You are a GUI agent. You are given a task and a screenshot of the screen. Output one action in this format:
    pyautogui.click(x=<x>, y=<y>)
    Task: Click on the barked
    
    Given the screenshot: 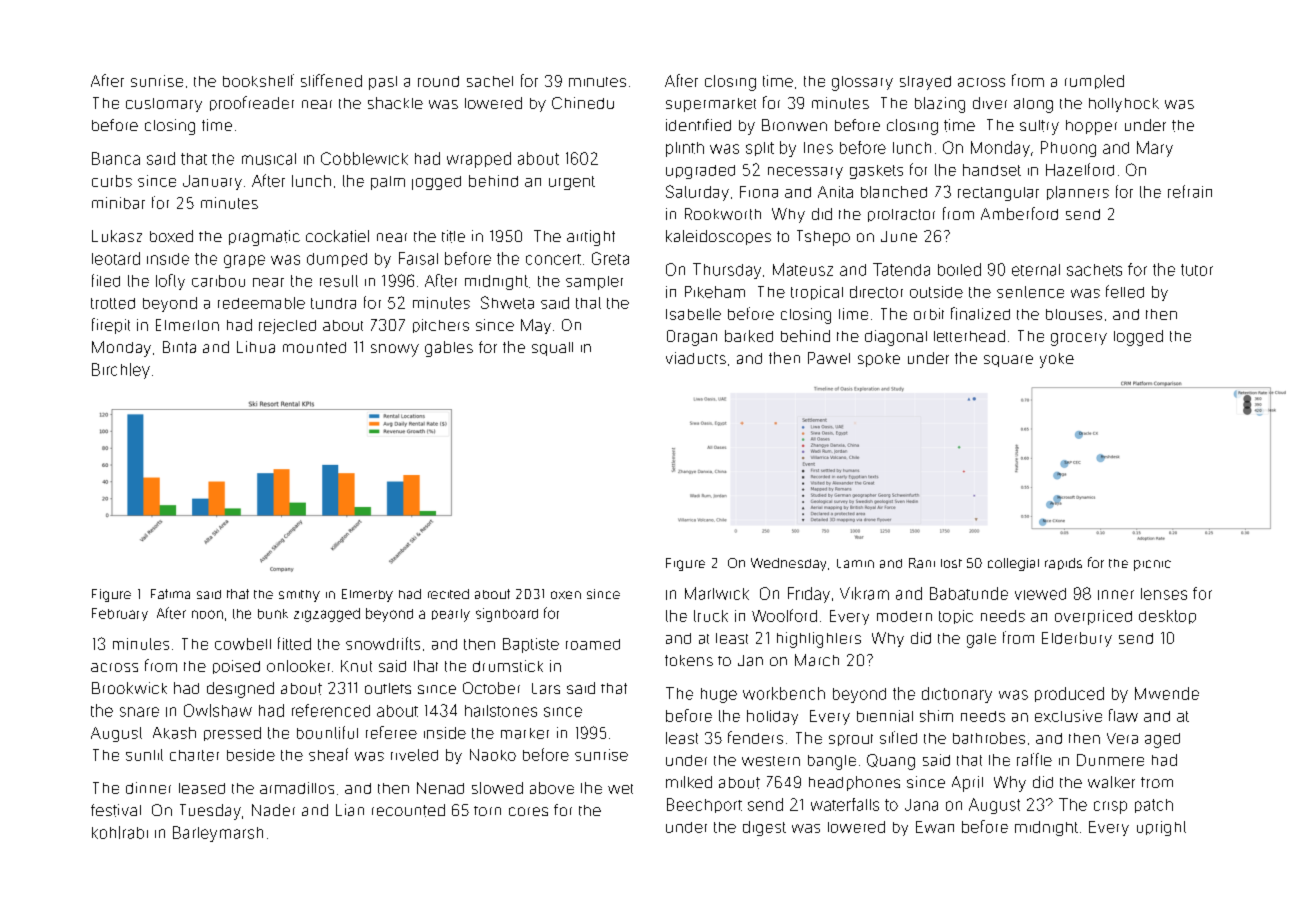 What is the action you would take?
    pyautogui.click(x=749, y=336)
